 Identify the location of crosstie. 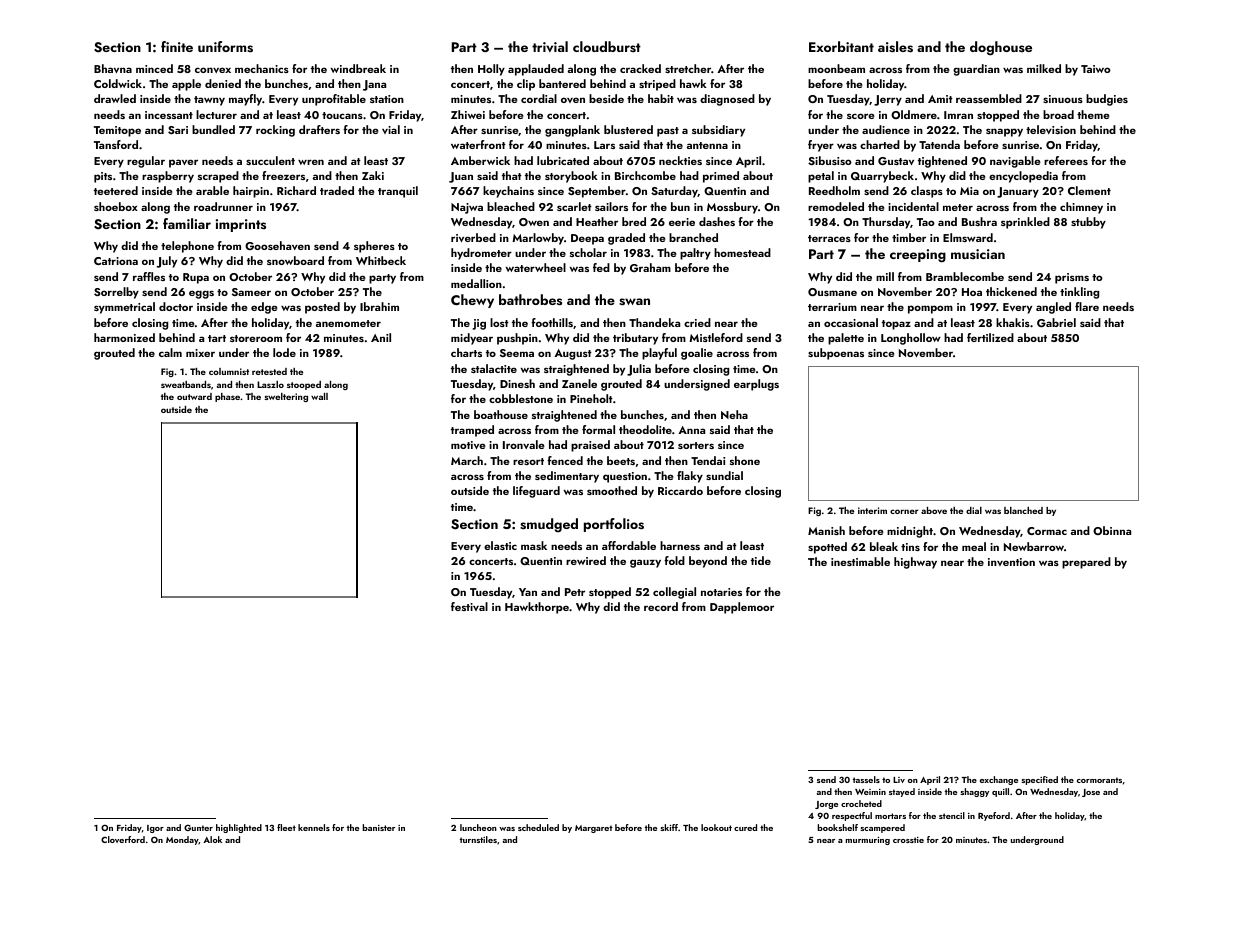
(908, 840).
